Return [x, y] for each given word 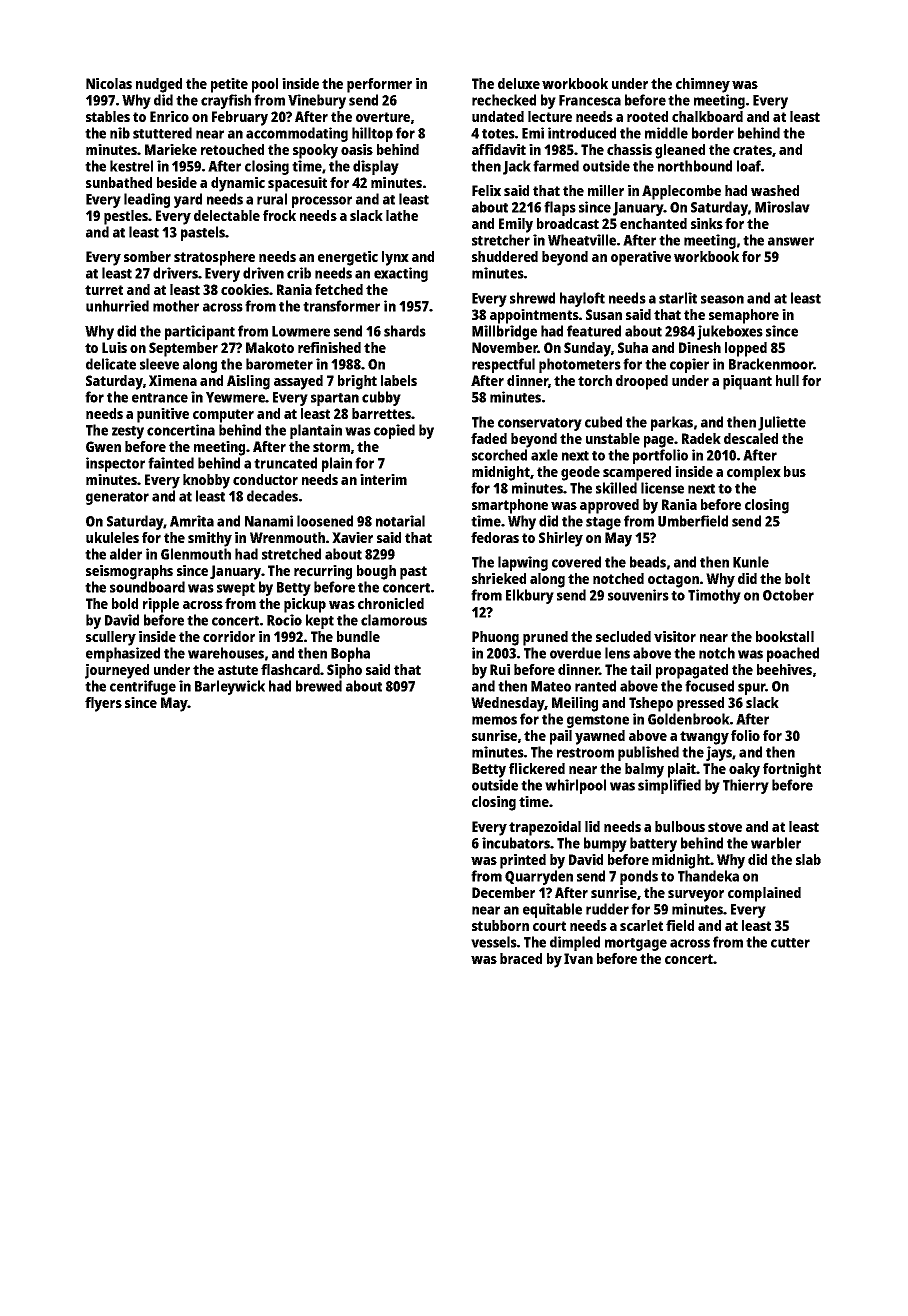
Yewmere [235, 397]
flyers [103, 704]
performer [379, 85]
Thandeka [708, 876]
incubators [516, 843]
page [659, 442]
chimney [703, 85]
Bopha [350, 654]
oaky [744, 770]
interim [383, 479]
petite [229, 85]
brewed [319, 686]
